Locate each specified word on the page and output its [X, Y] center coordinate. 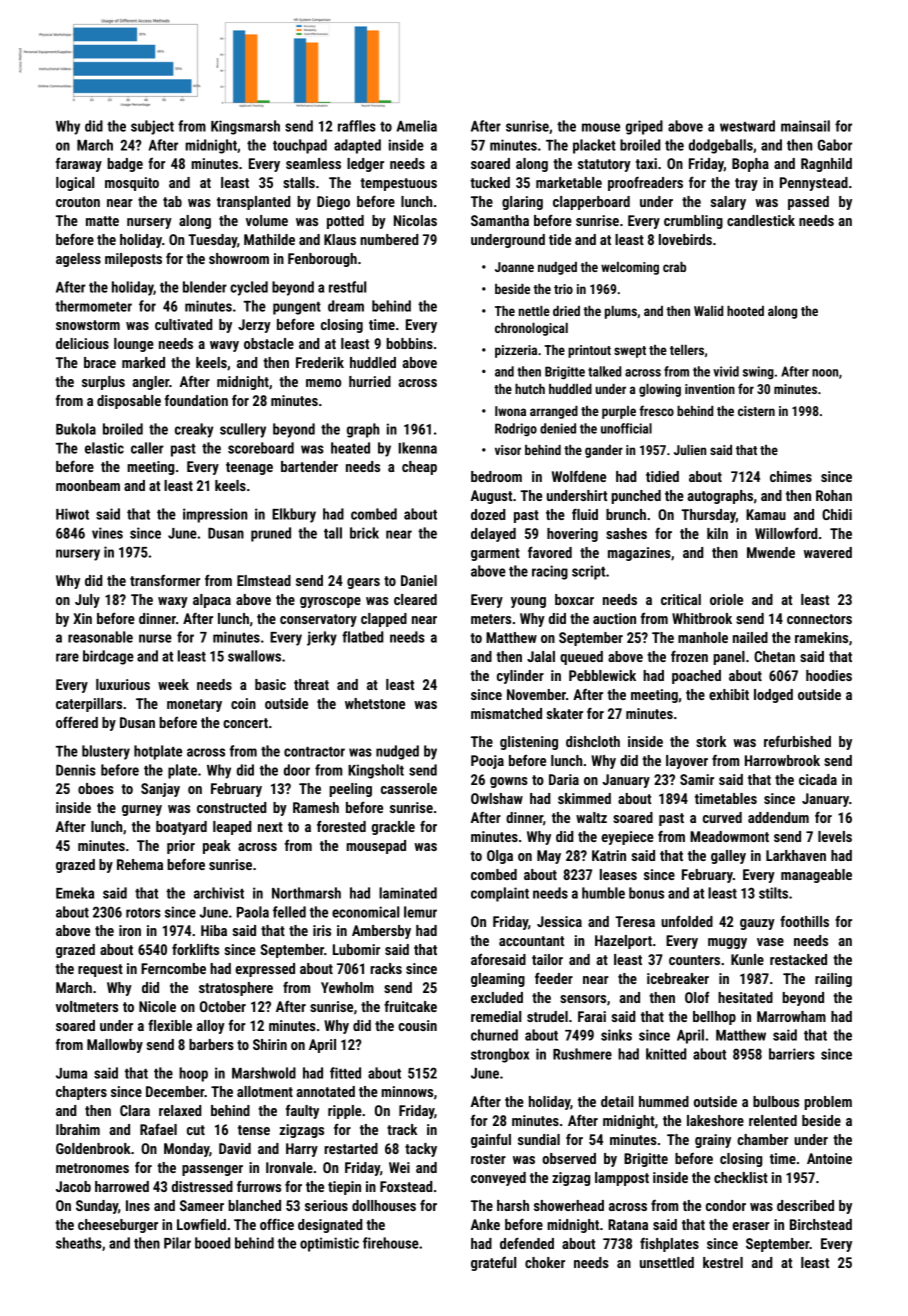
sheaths [79, 1243]
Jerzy [254, 326]
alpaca [212, 601]
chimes [791, 476]
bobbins [409, 343]
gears [363, 583]
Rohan [834, 495]
